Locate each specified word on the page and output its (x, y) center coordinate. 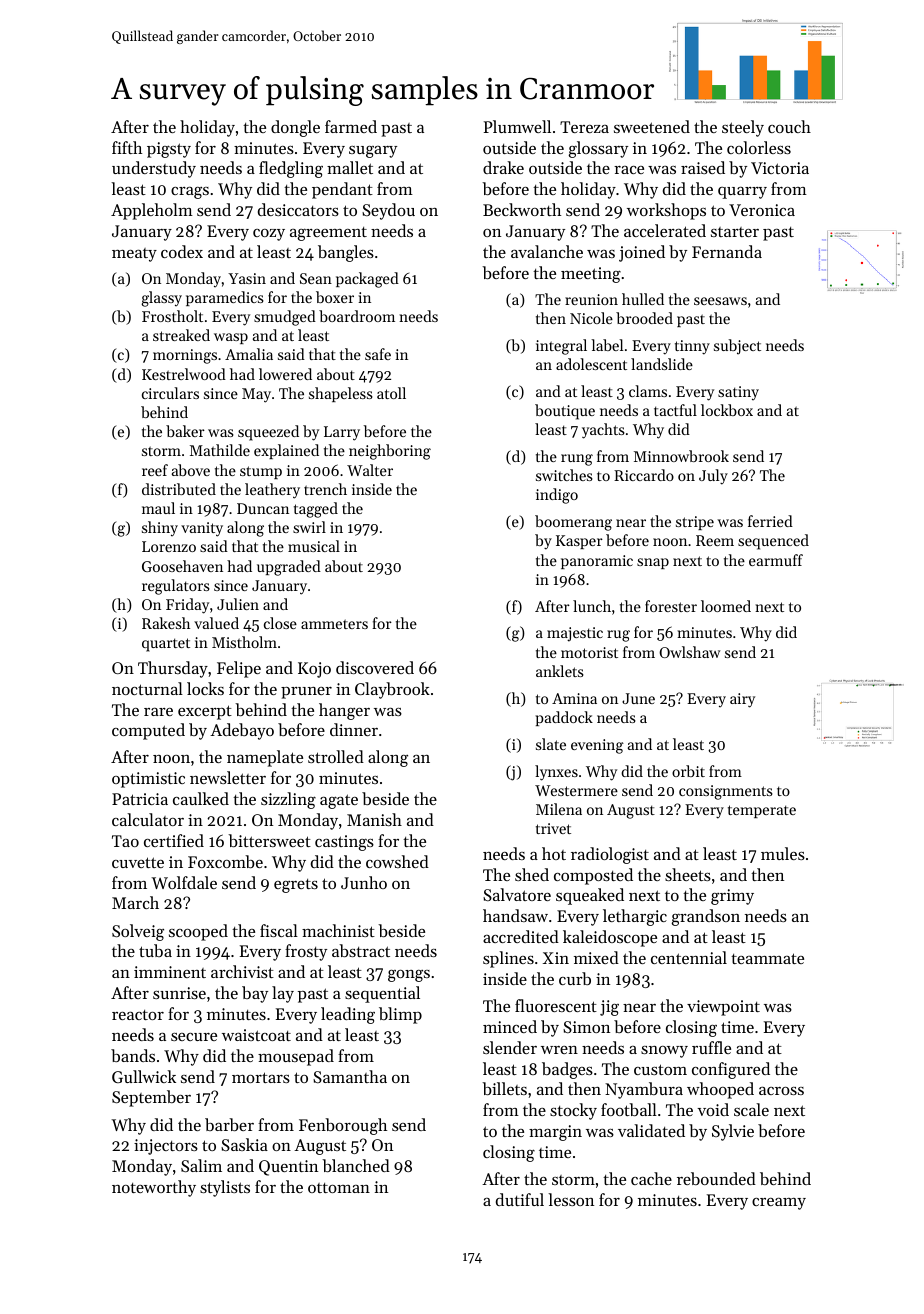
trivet (553, 828)
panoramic (597, 562)
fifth (127, 147)
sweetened (652, 126)
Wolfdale (184, 882)
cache (651, 1178)
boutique (565, 412)
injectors (166, 1147)
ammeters (334, 624)
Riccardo (644, 475)
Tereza (584, 127)
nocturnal (147, 688)
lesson (571, 1199)
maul (158, 508)
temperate (762, 811)
